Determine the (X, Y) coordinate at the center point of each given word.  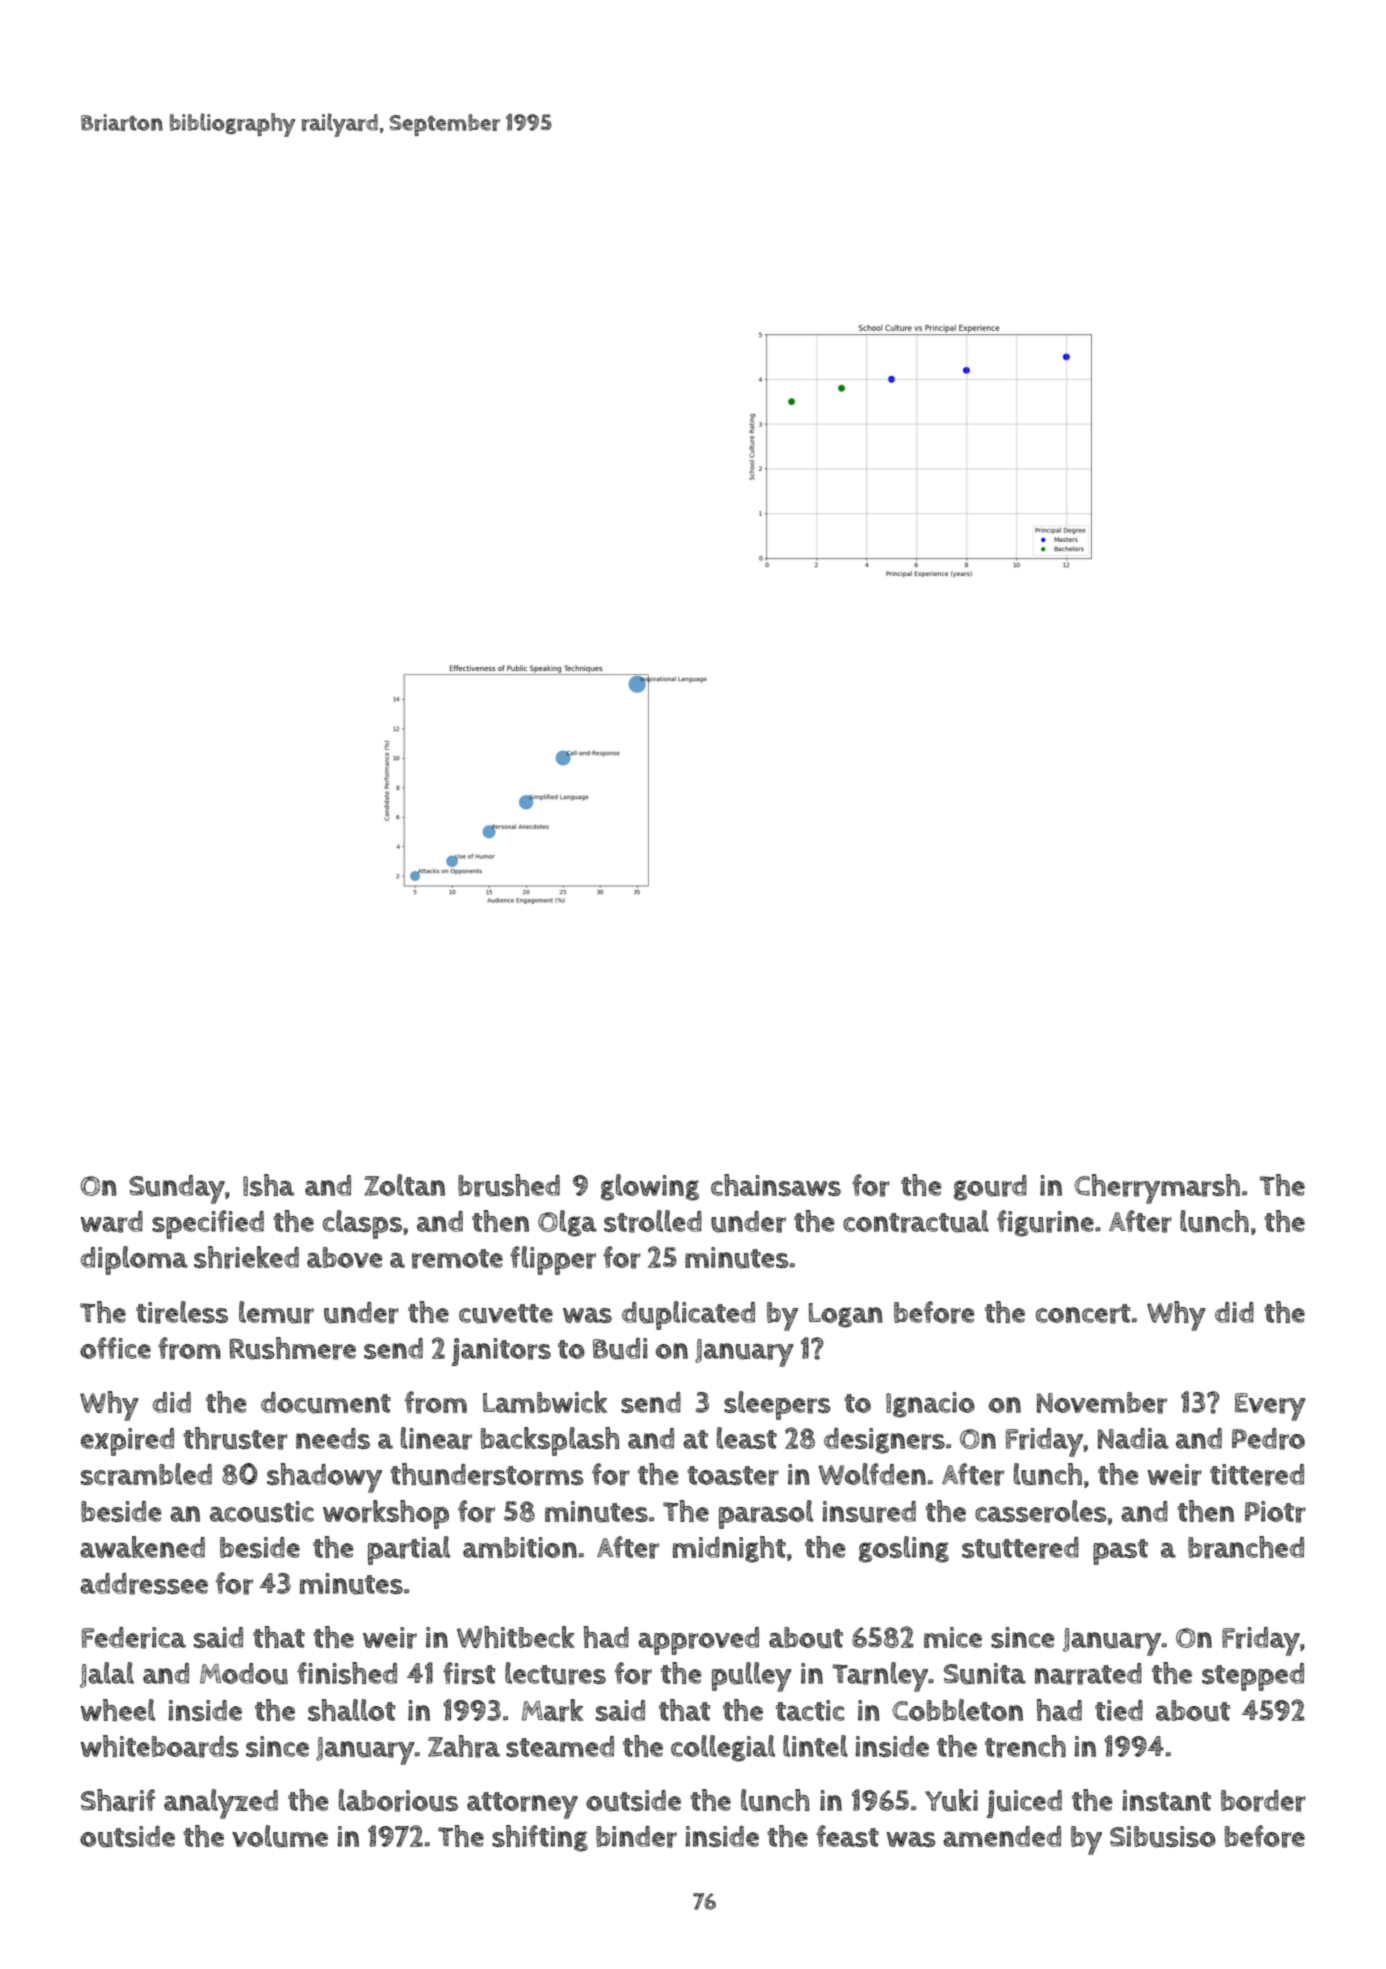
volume (280, 1836)
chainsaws (776, 1185)
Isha (268, 1185)
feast (847, 1836)
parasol (766, 1514)
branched (1246, 1547)
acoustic (262, 1512)
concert (1083, 1314)
